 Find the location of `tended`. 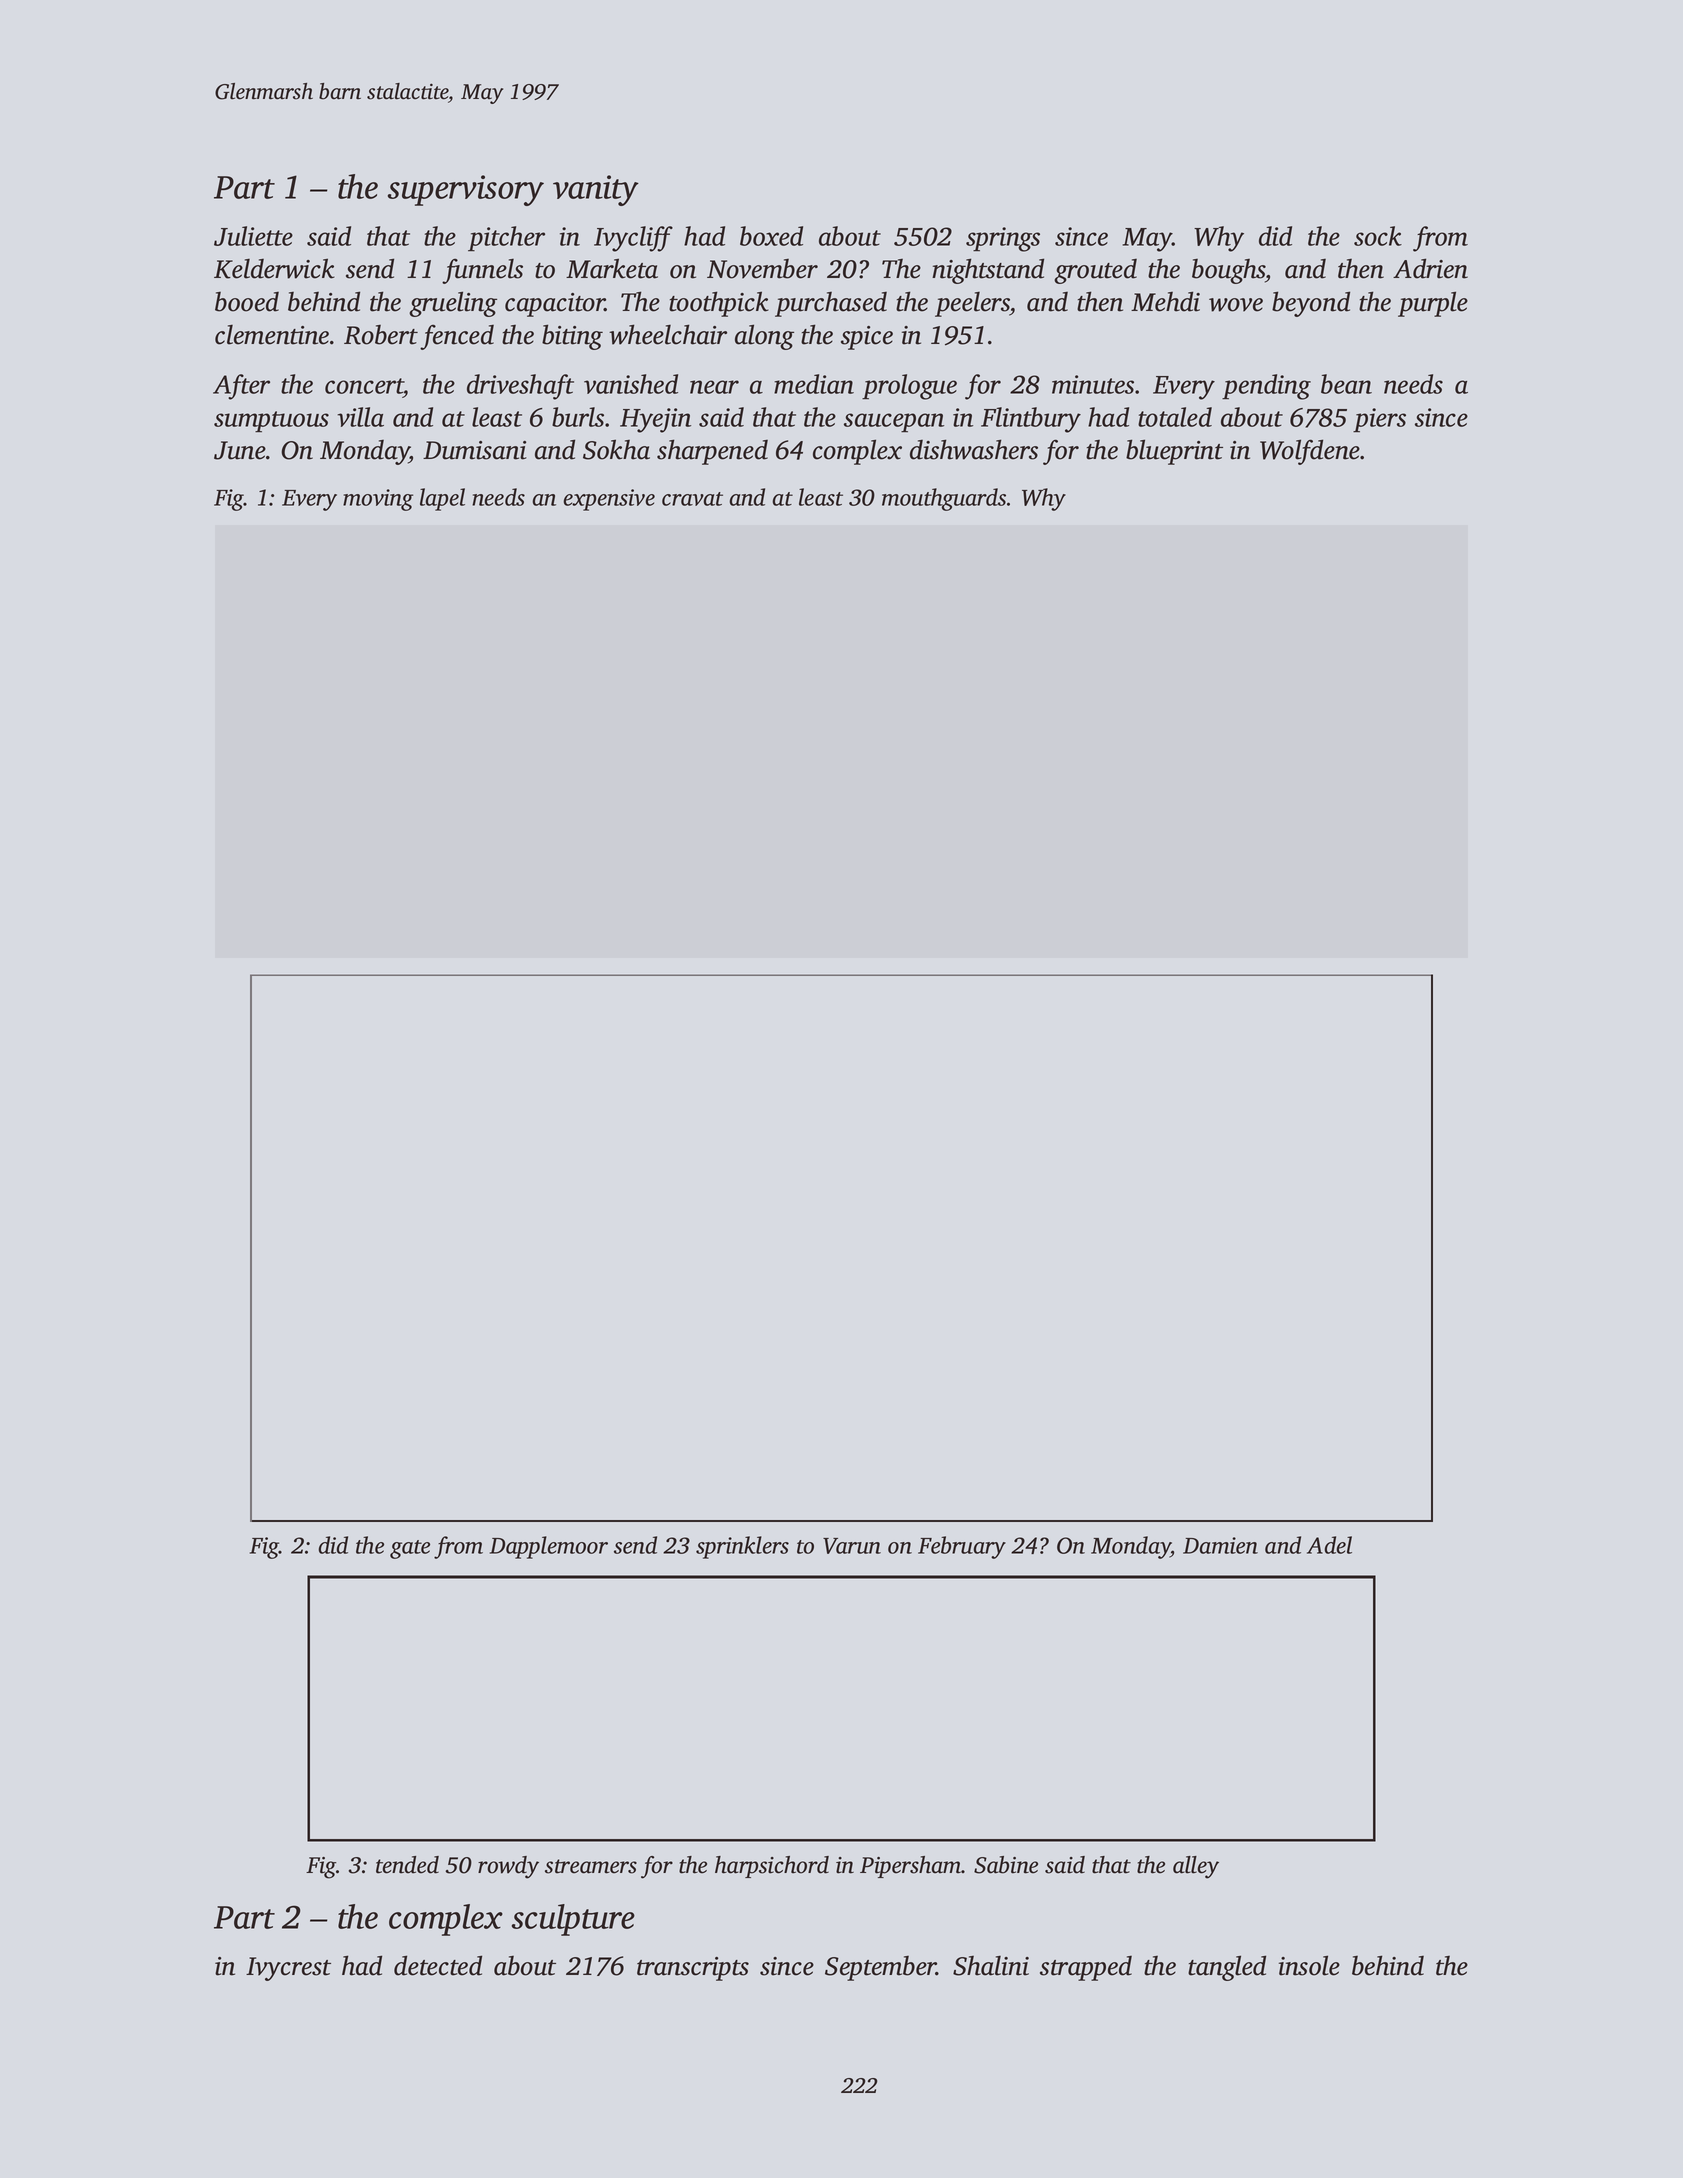

tended is located at coordinates (407, 1865).
